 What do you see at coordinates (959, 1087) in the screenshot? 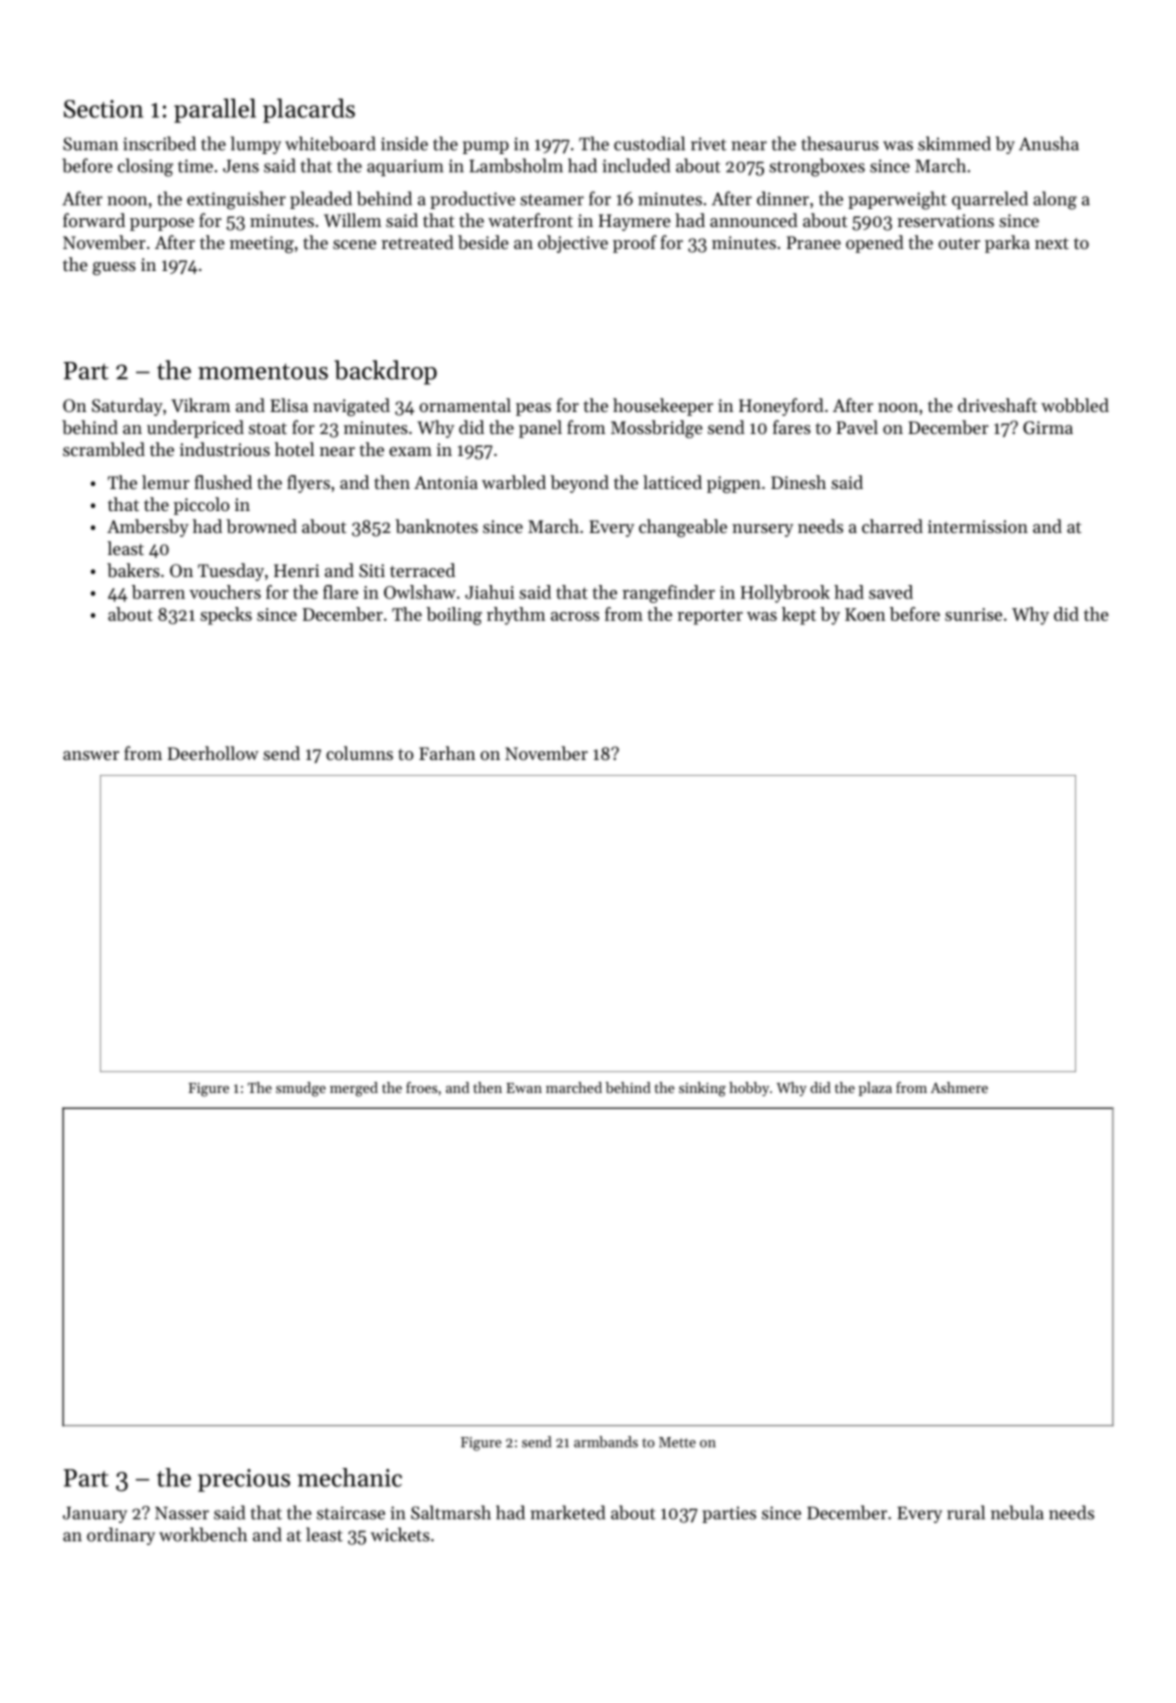
I see `Ashmere` at bounding box center [959, 1087].
